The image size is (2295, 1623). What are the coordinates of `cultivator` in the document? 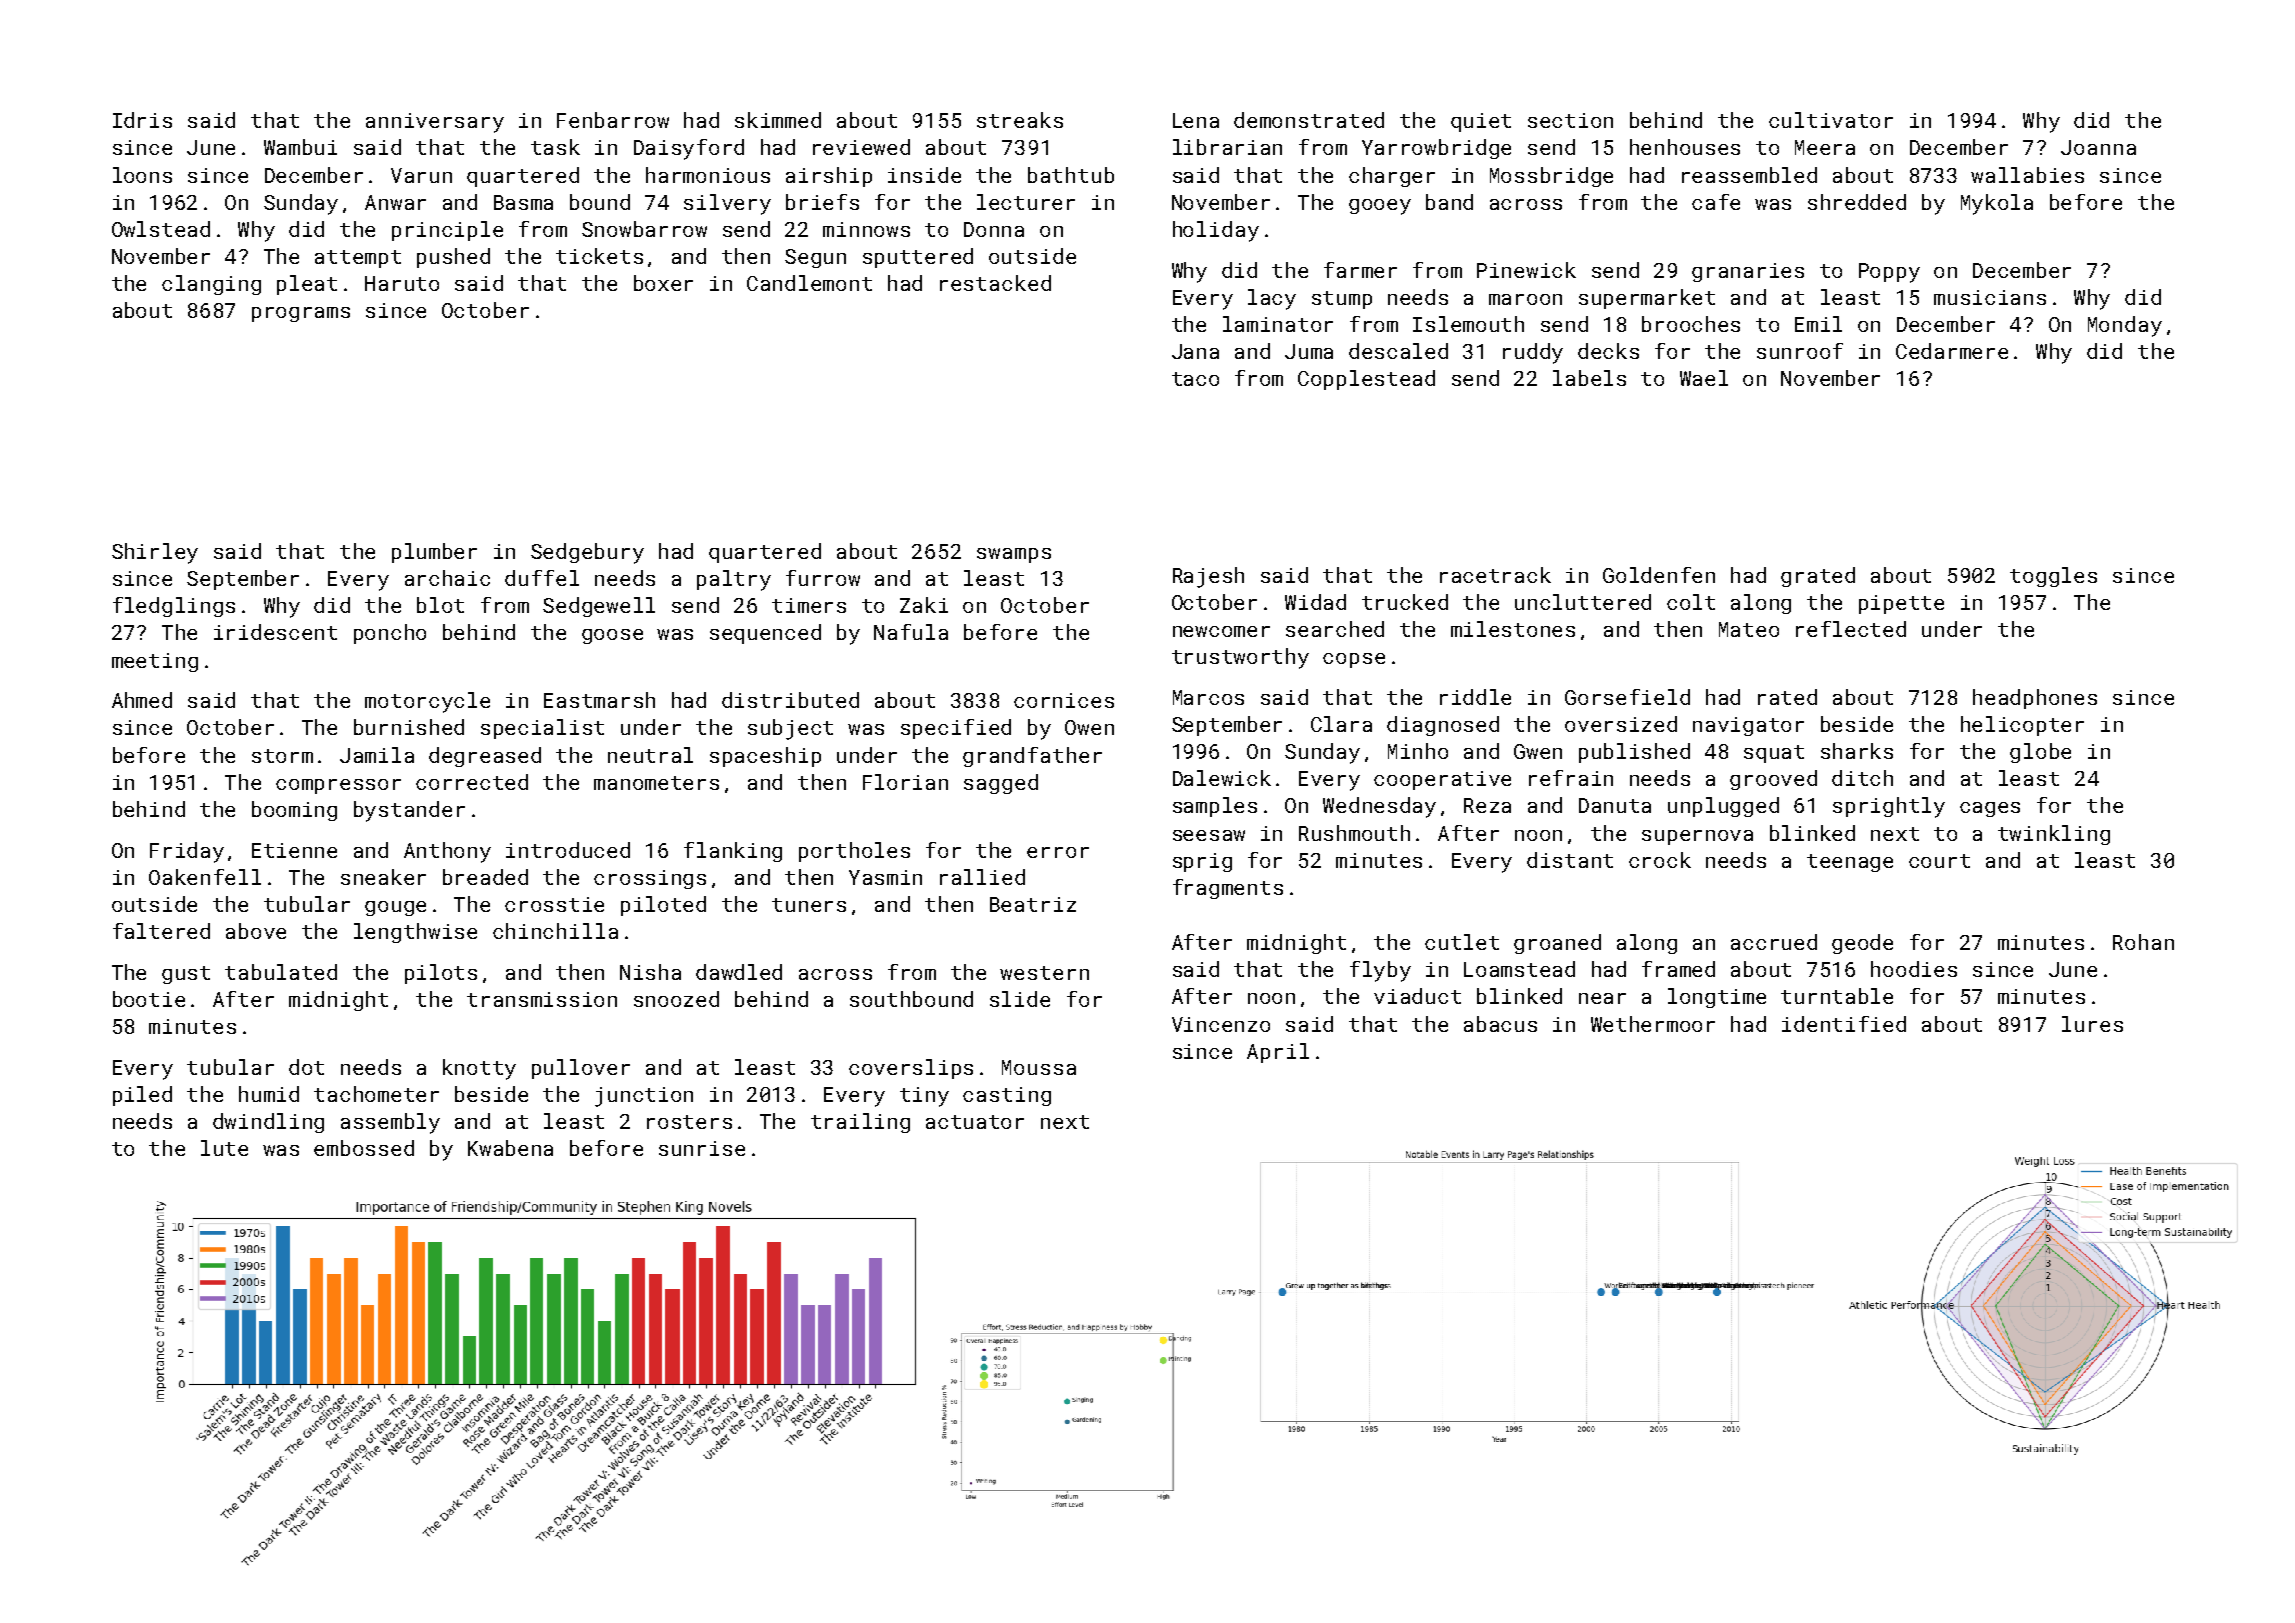 It's located at (1831, 120).
